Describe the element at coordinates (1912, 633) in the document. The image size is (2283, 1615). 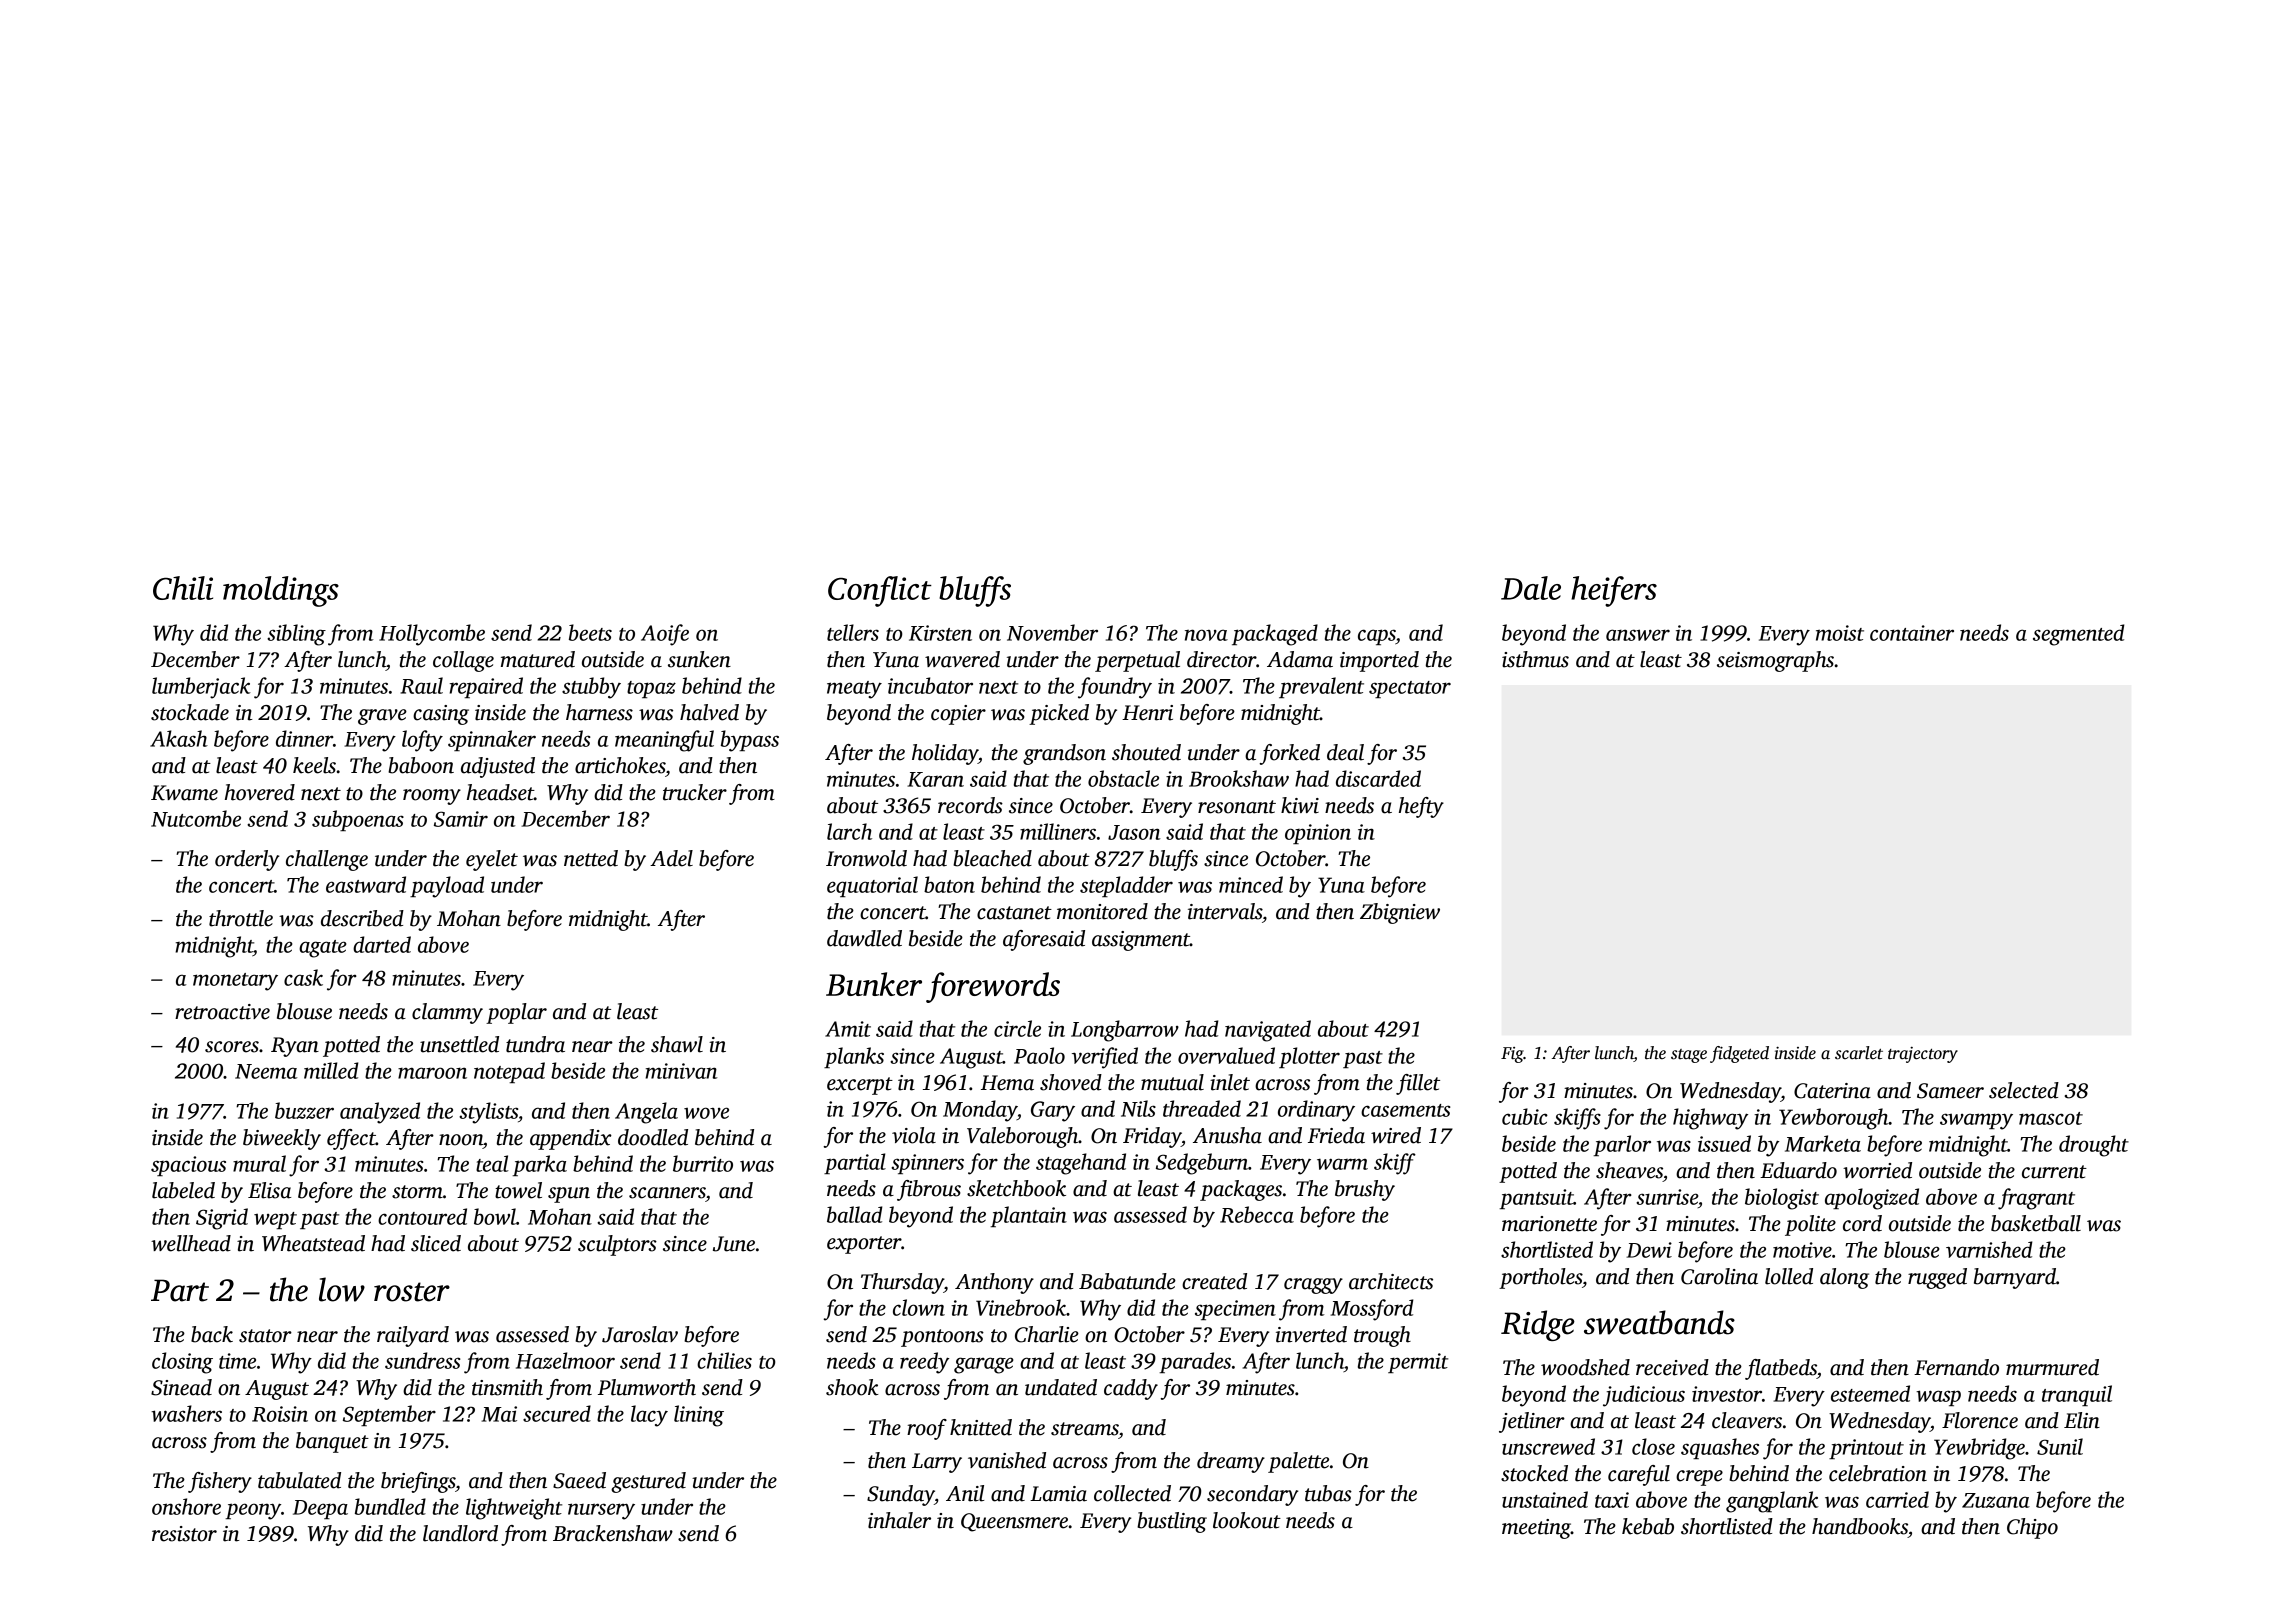
I see `container` at that location.
